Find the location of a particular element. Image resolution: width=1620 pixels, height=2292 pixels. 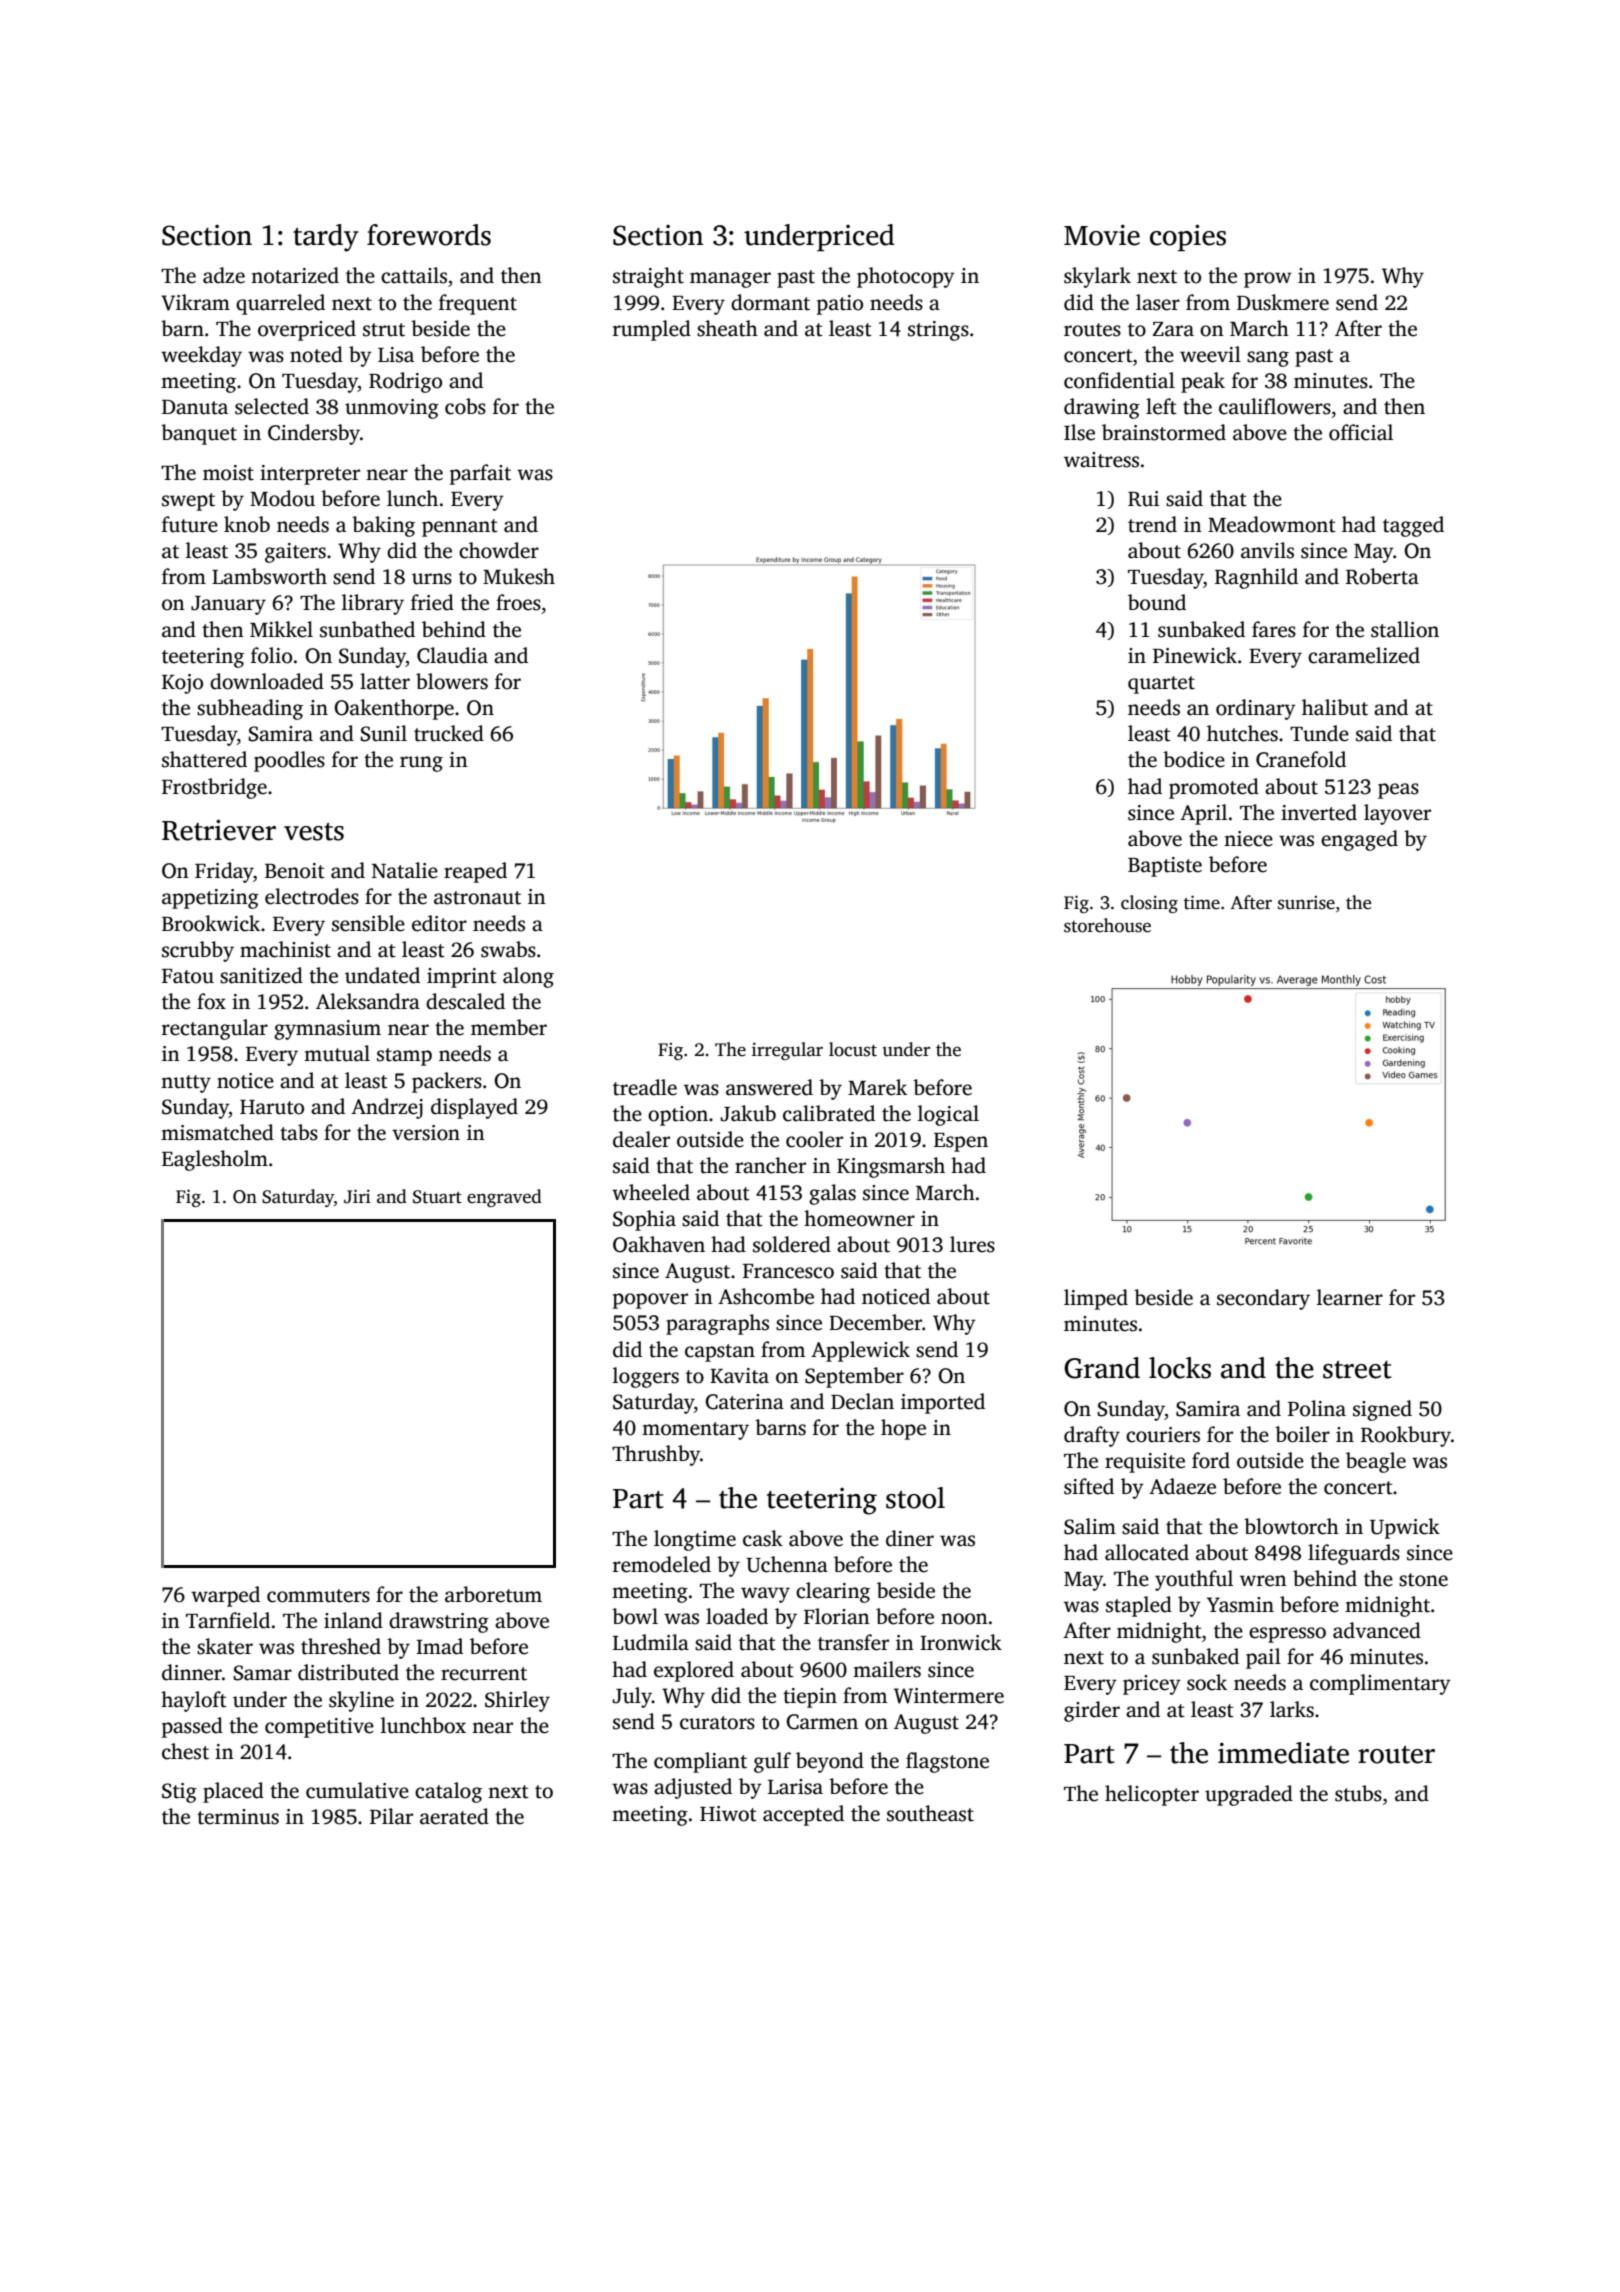

popover is located at coordinates (650, 1301).
